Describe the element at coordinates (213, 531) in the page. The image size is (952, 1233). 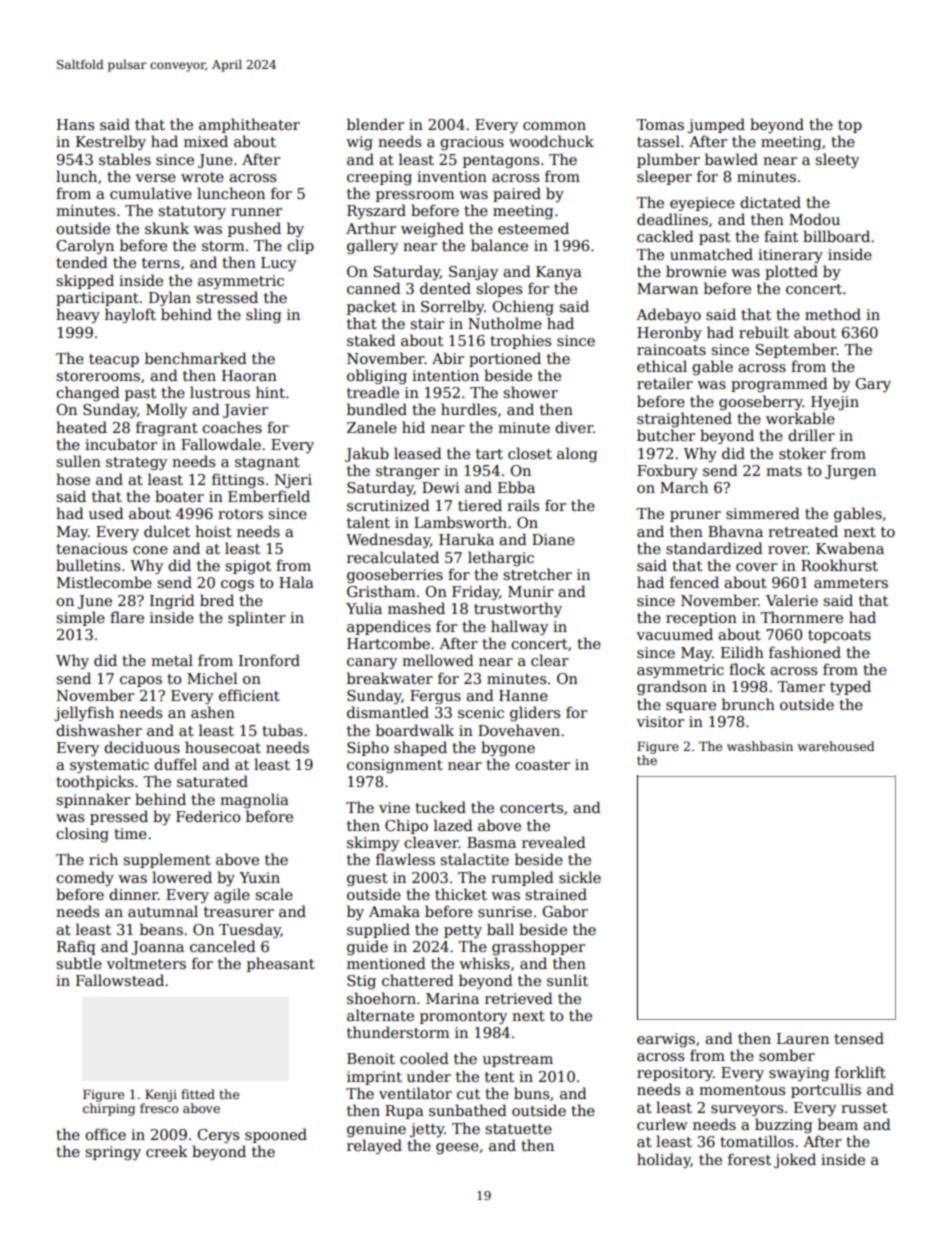
I see `hoist` at that location.
